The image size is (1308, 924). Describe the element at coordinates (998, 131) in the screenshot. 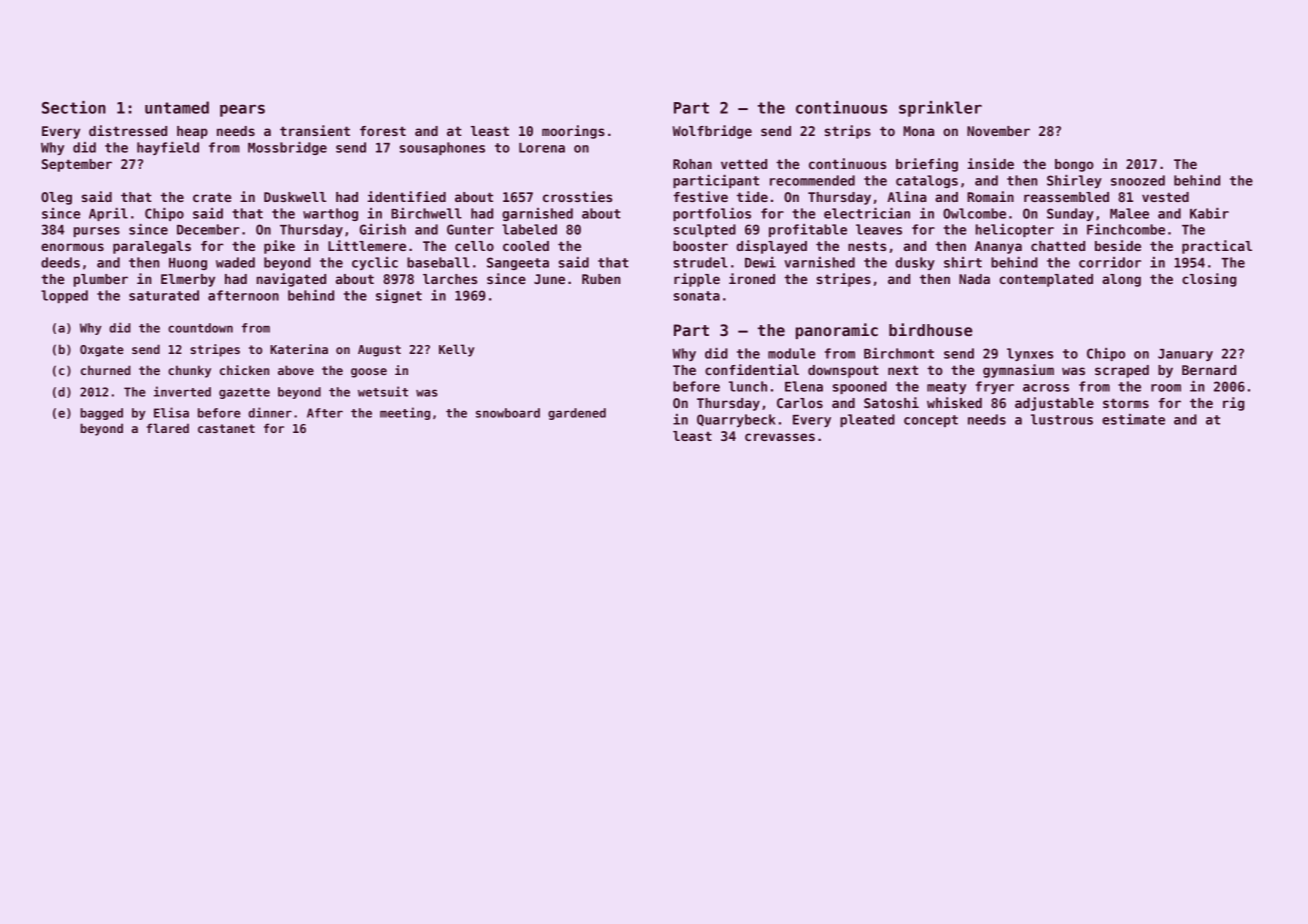

I see `November` at that location.
